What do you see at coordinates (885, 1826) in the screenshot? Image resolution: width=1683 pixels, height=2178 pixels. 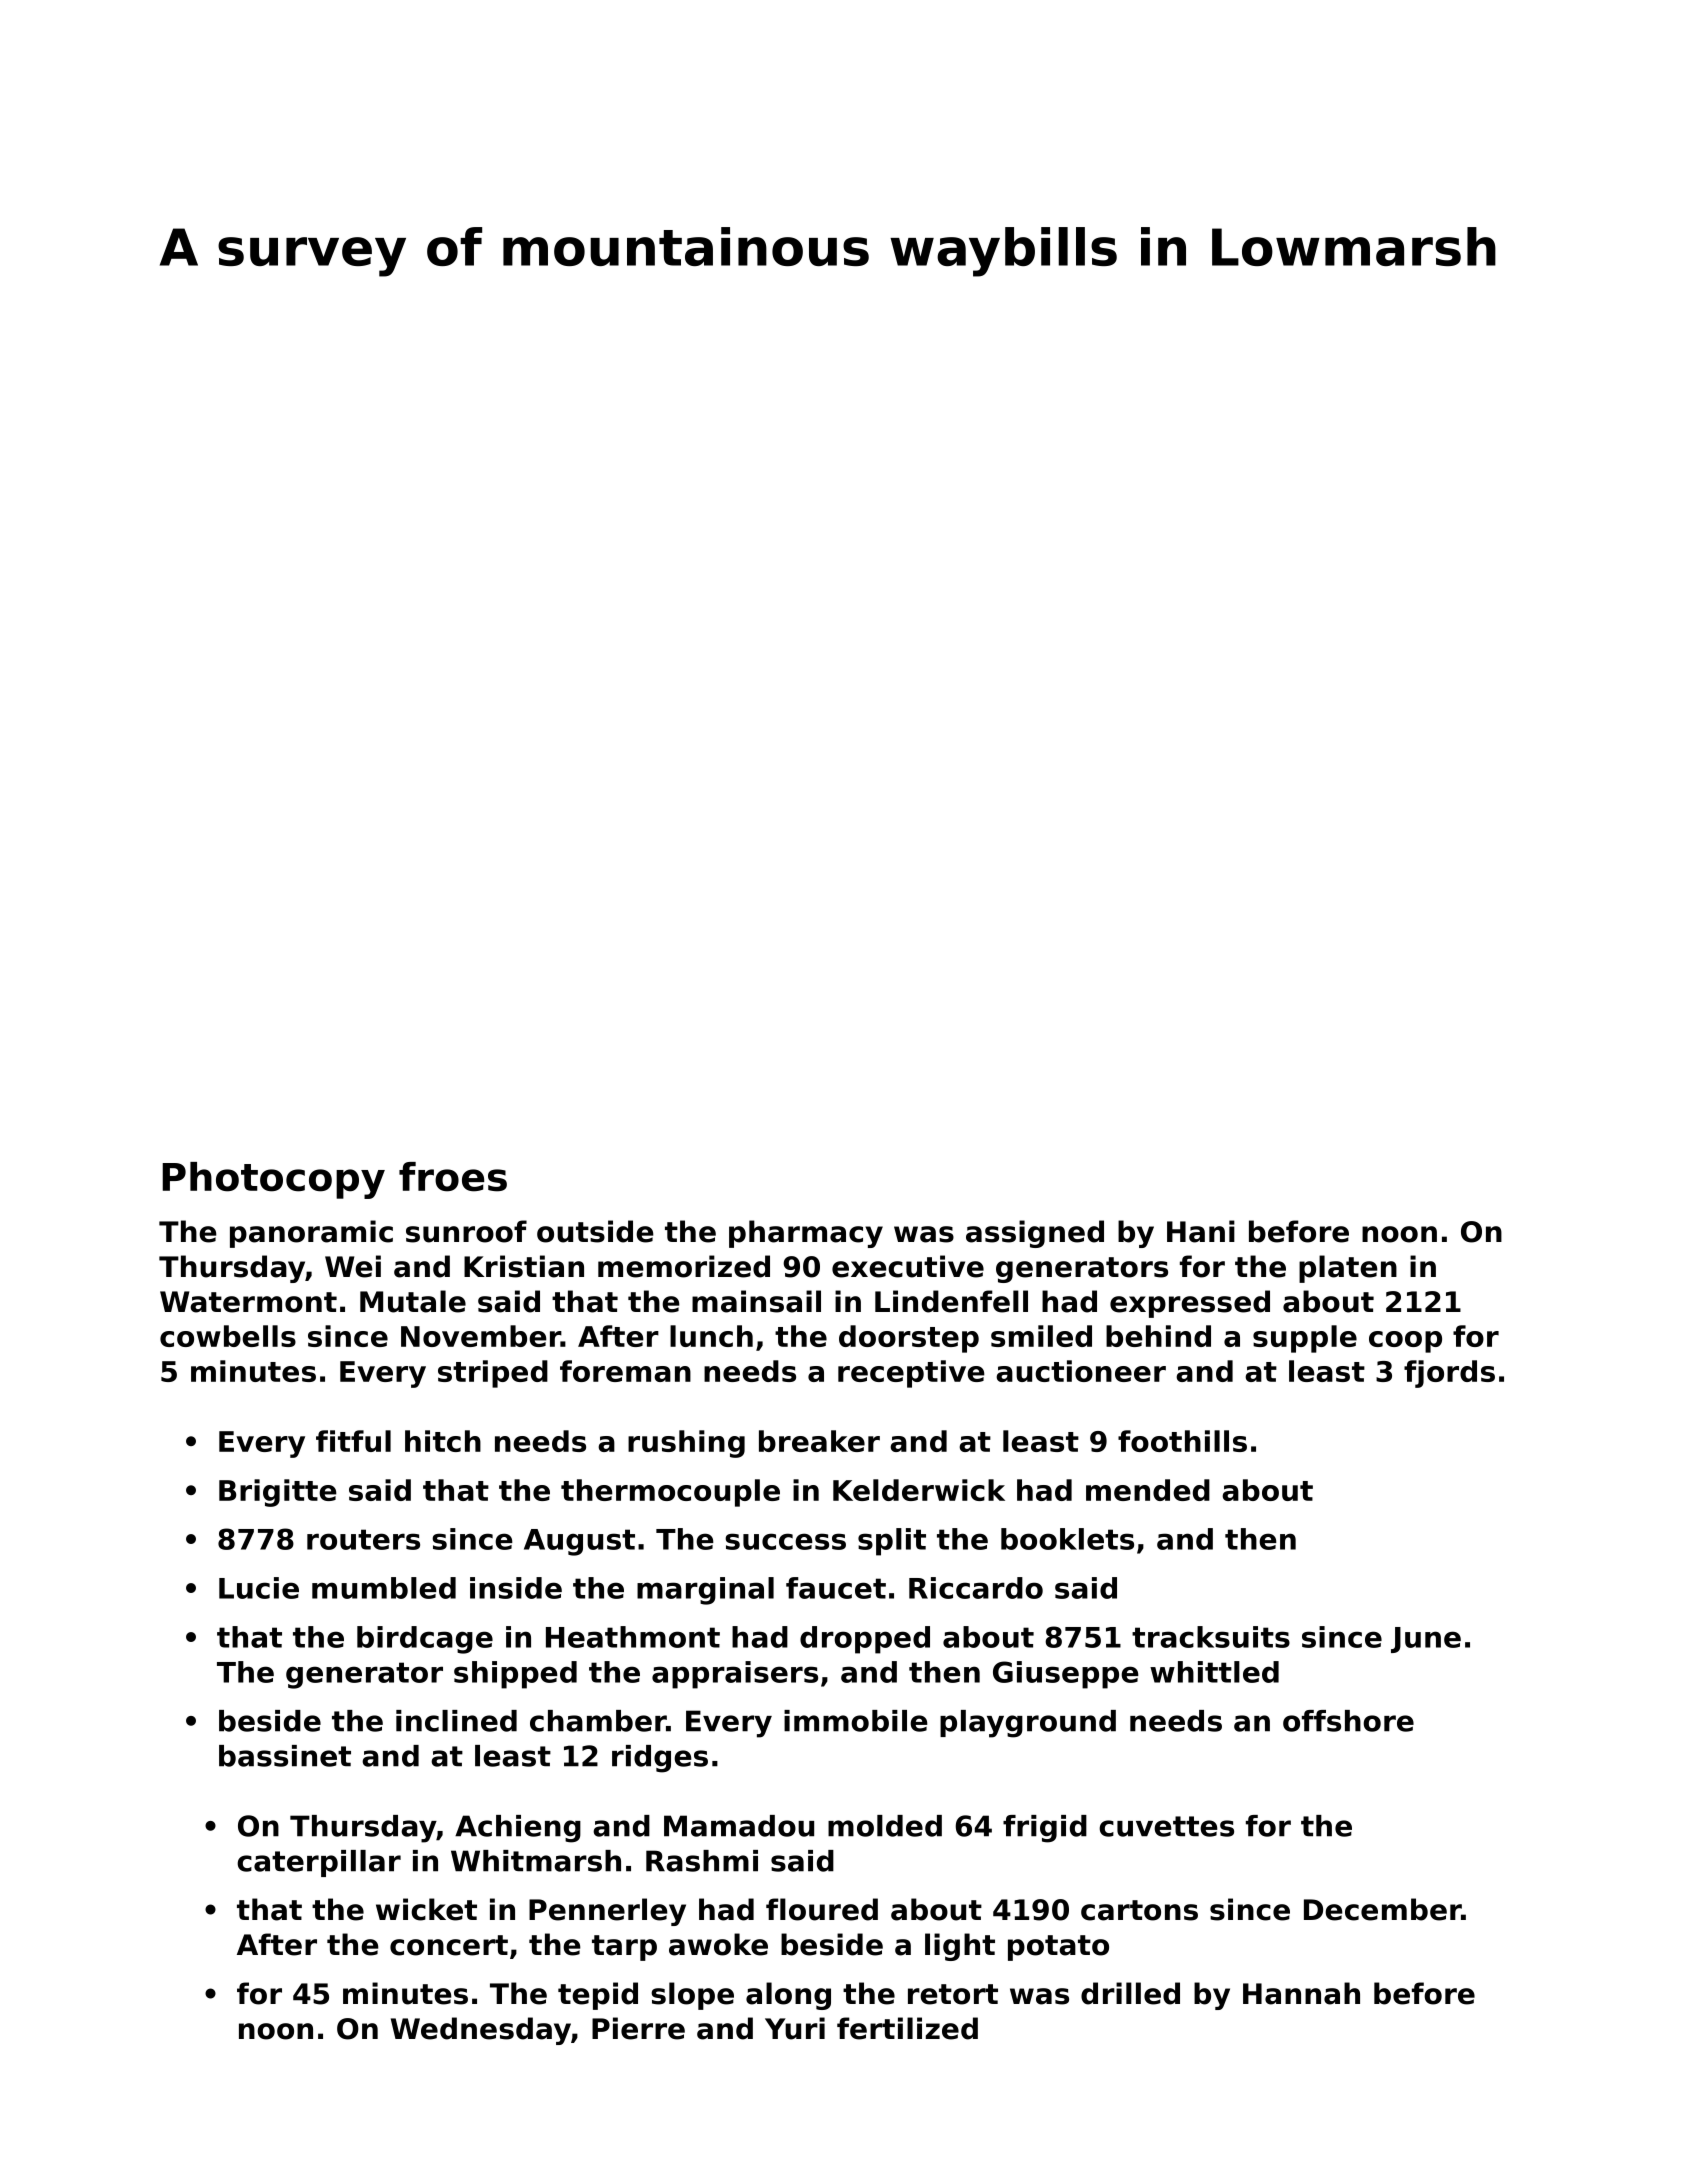 I see `molded` at bounding box center [885, 1826].
